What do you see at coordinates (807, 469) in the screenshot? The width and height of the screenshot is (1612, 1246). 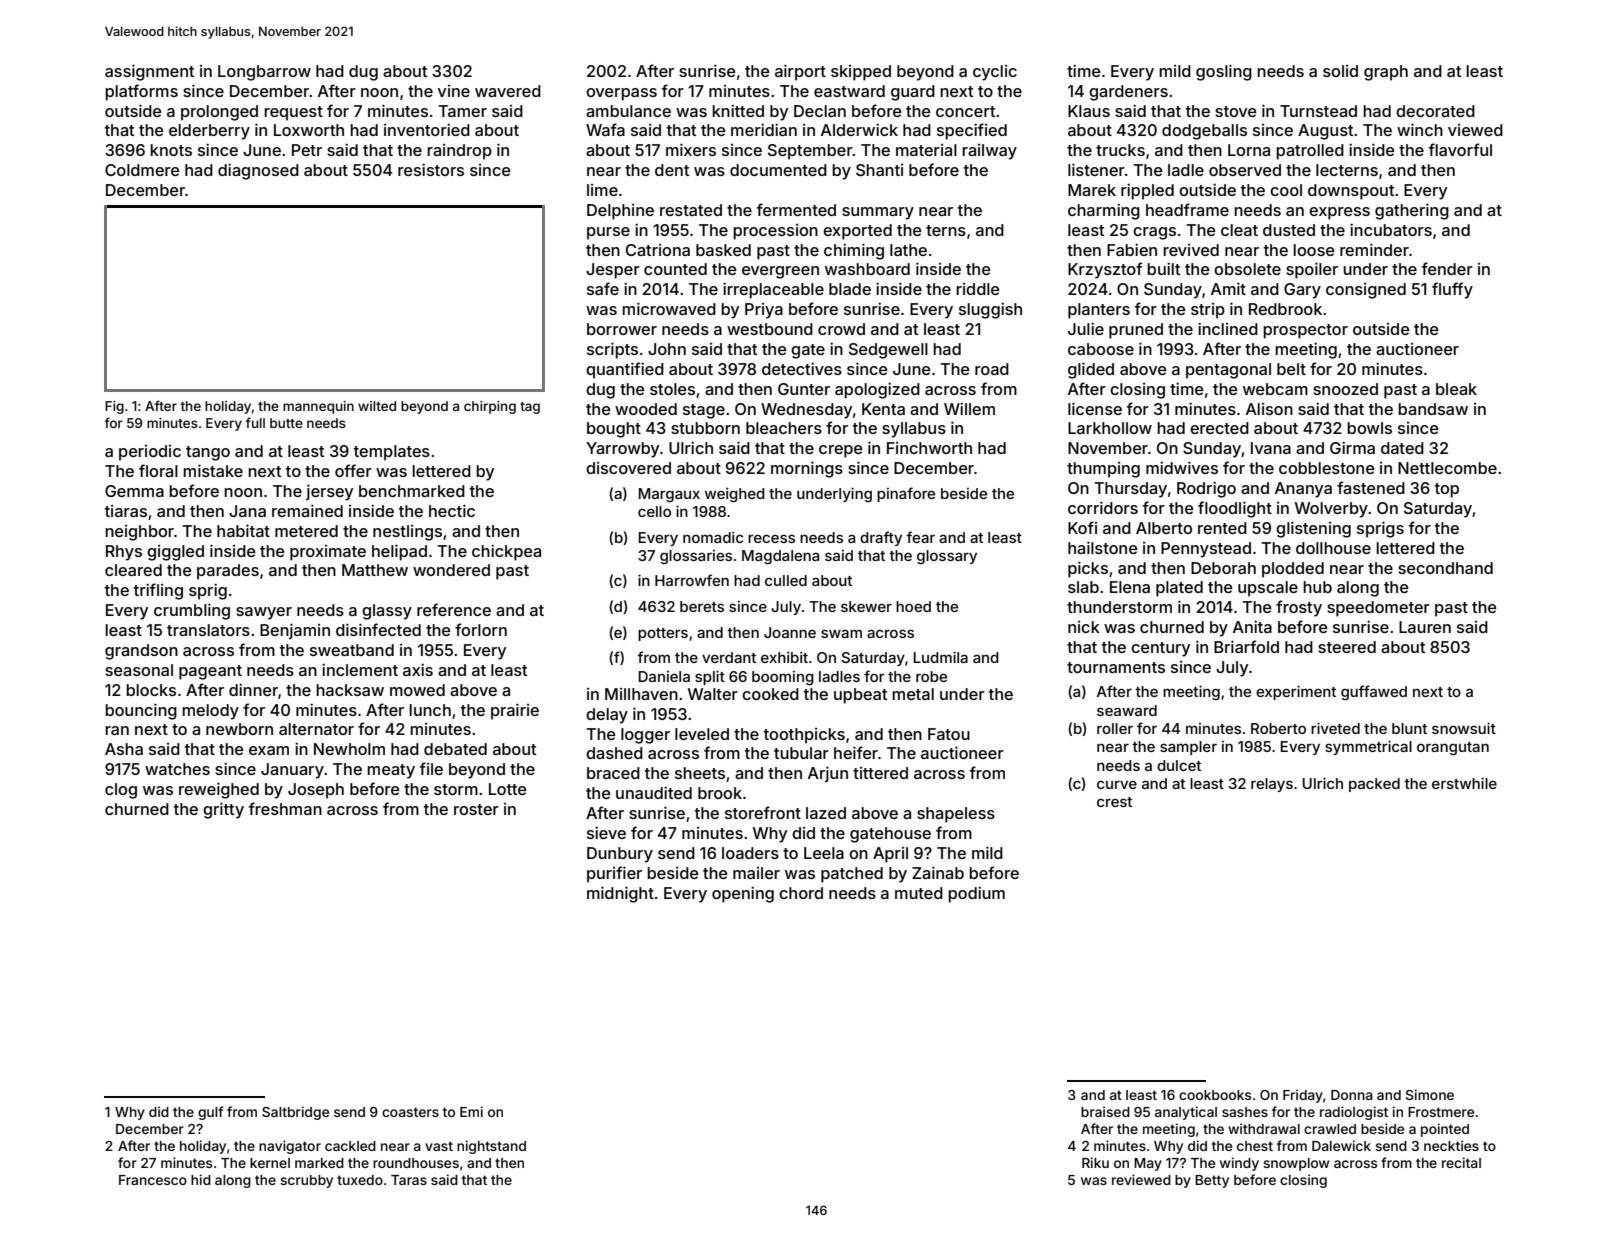 I see `mornings` at bounding box center [807, 469].
